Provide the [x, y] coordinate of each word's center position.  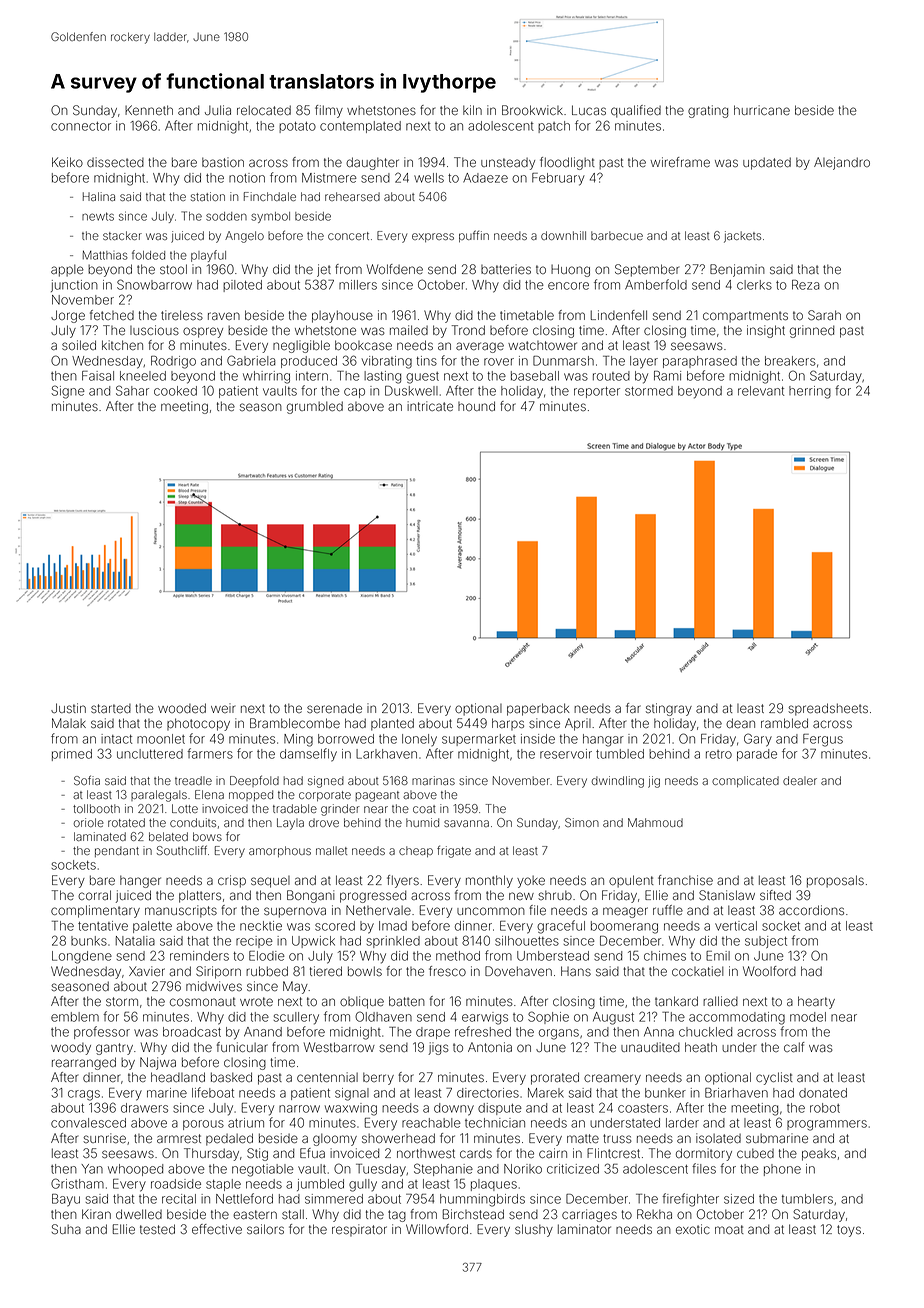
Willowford [437, 1229]
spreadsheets [828, 709]
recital [179, 1199]
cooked [175, 391]
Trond [468, 330]
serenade [334, 708]
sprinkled [393, 942]
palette [152, 927]
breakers [790, 361]
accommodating [737, 1018]
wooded [182, 708]
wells [429, 178]
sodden [226, 216]
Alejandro [842, 163]
